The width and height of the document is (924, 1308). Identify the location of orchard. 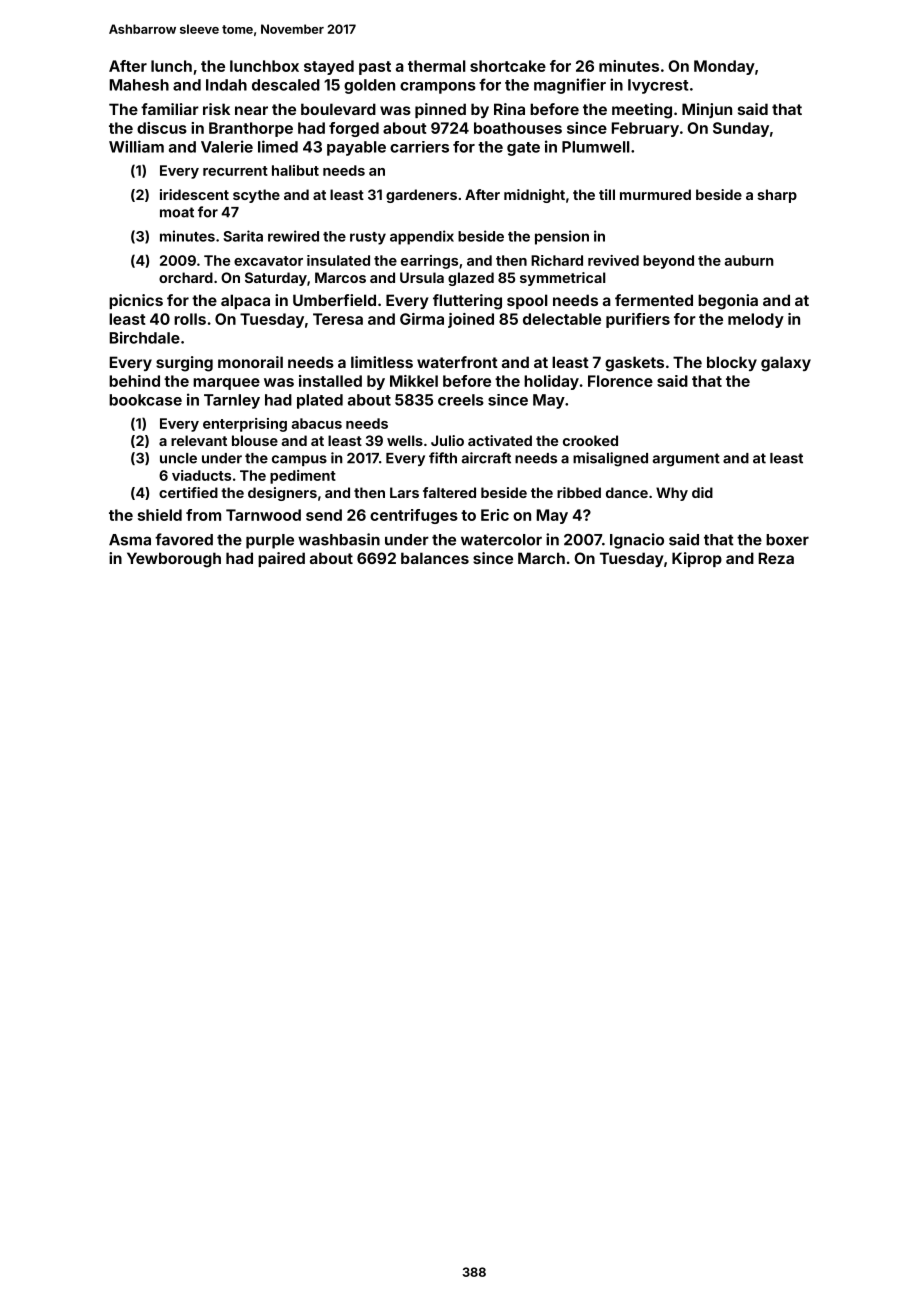
(186, 277).
